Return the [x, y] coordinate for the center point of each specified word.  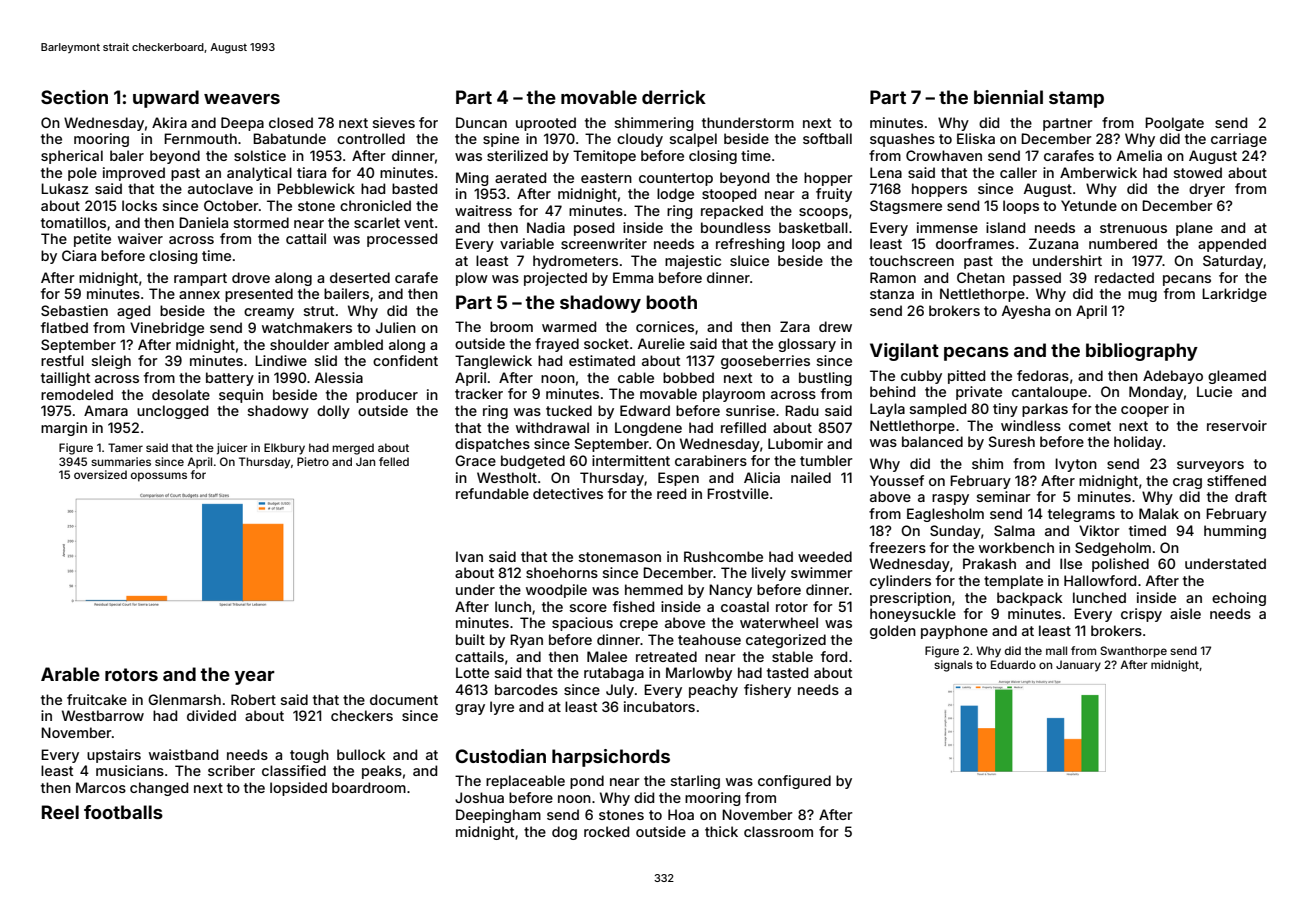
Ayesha [1026, 312]
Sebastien [74, 310]
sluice [749, 260]
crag [1187, 483]
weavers [242, 99]
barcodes [526, 689]
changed [159, 789]
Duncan [481, 122]
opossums [159, 477]
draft [1251, 496]
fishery [767, 691]
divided [211, 715]
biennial [1008, 97]
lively [769, 574]
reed [671, 493]
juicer [232, 449]
